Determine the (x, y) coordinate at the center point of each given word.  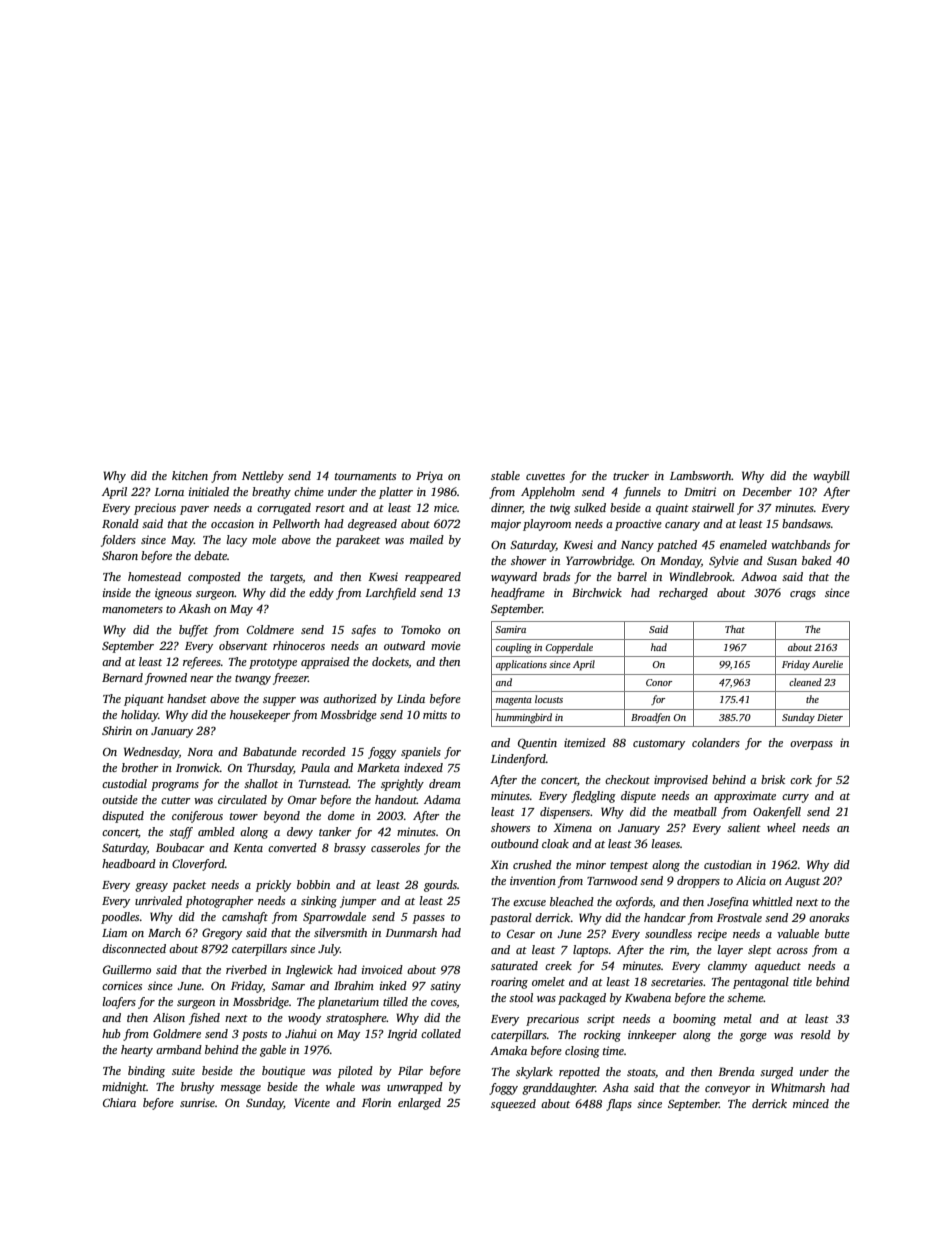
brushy (197, 1088)
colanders (716, 742)
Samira (510, 629)
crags (803, 595)
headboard (129, 863)
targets (286, 579)
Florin (376, 1102)
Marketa (378, 767)
